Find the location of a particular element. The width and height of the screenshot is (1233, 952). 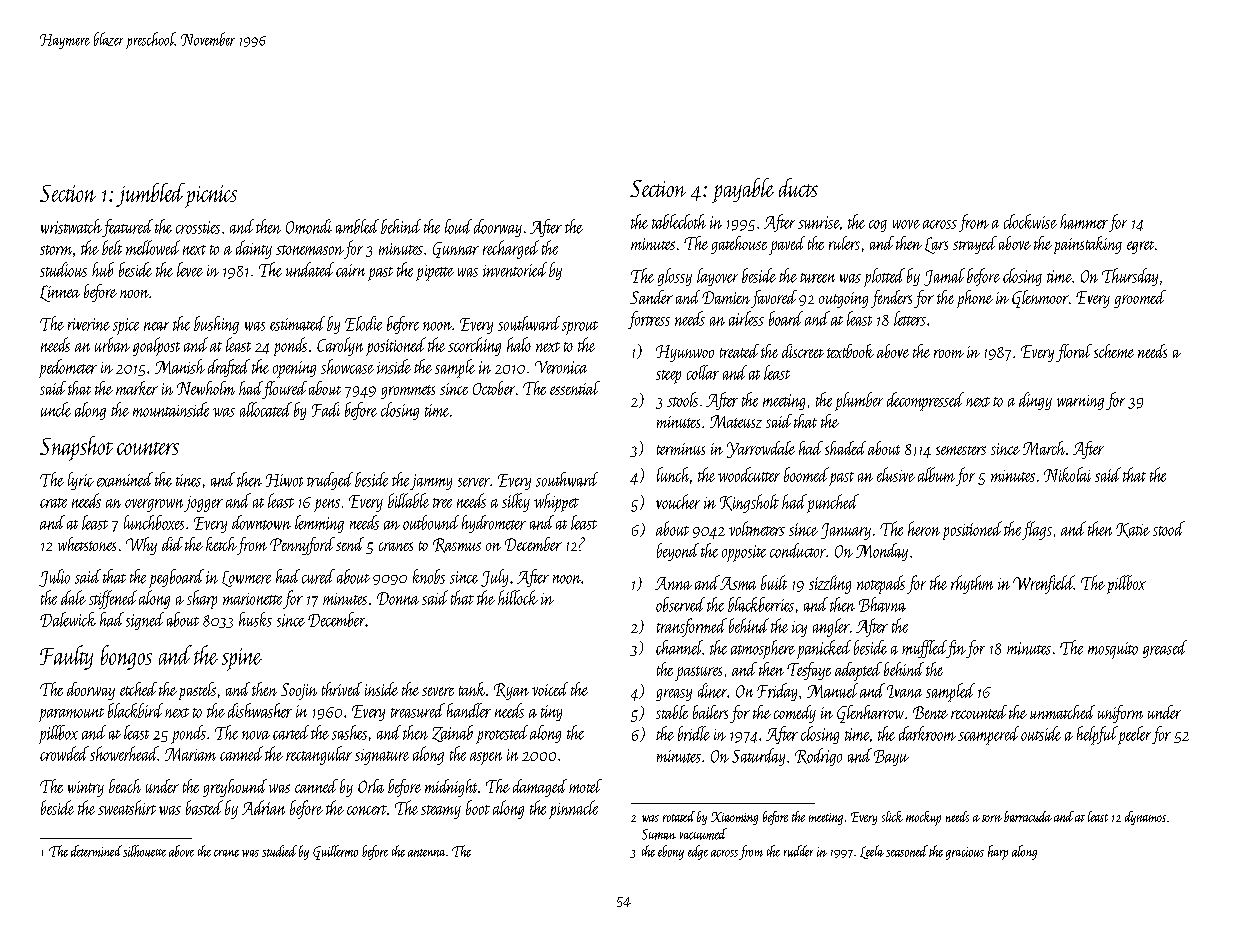

picnics is located at coordinates (211, 196).
